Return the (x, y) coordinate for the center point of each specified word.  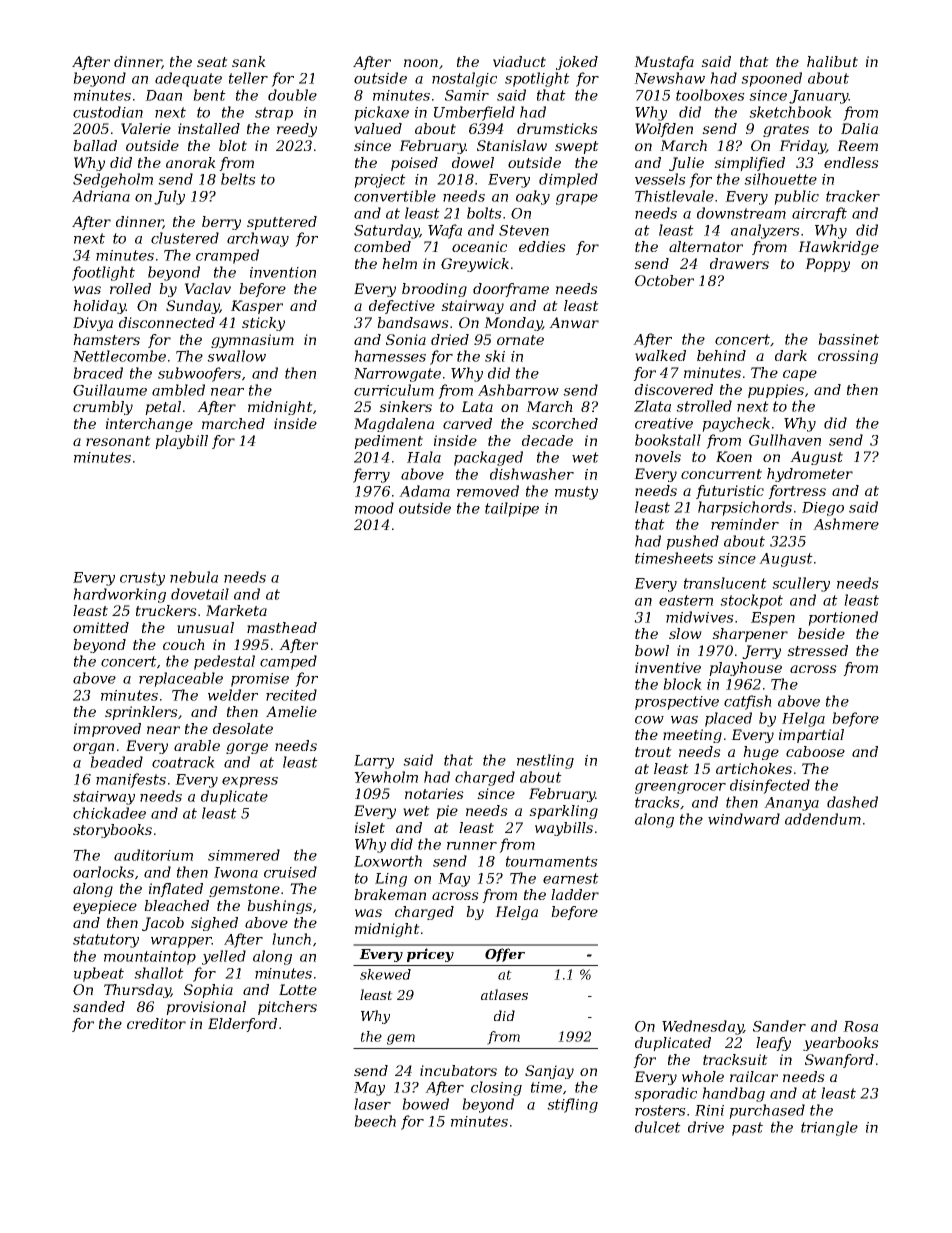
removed (488, 491)
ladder (575, 894)
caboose (815, 751)
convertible (395, 196)
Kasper (257, 307)
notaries (434, 793)
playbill (181, 442)
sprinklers (141, 713)
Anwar (574, 322)
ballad (95, 145)
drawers (739, 263)
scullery (801, 584)
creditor (156, 1023)
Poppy (827, 265)
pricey (430, 955)
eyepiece (105, 907)
